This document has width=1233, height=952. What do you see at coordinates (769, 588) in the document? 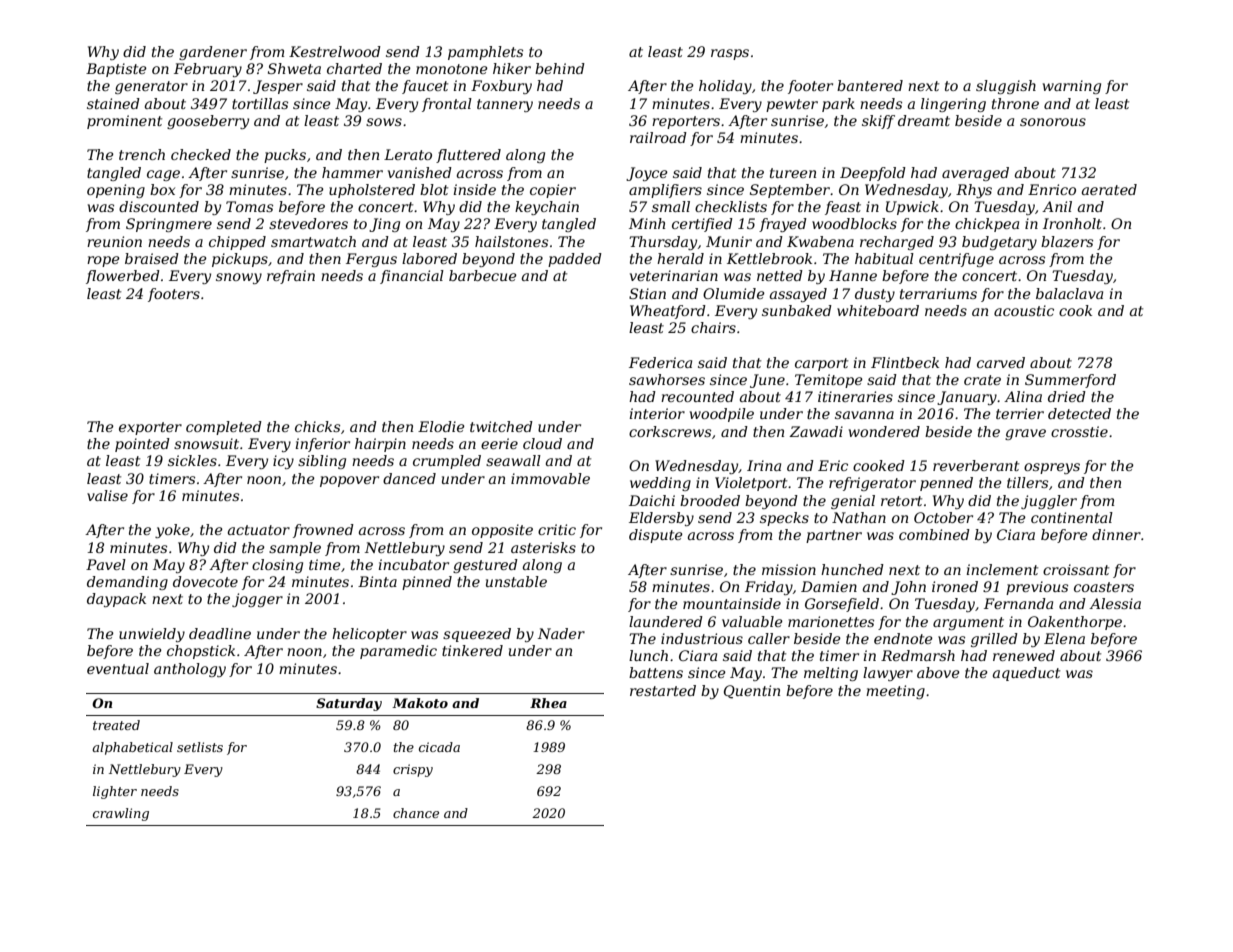
I see `Friday` at bounding box center [769, 588].
